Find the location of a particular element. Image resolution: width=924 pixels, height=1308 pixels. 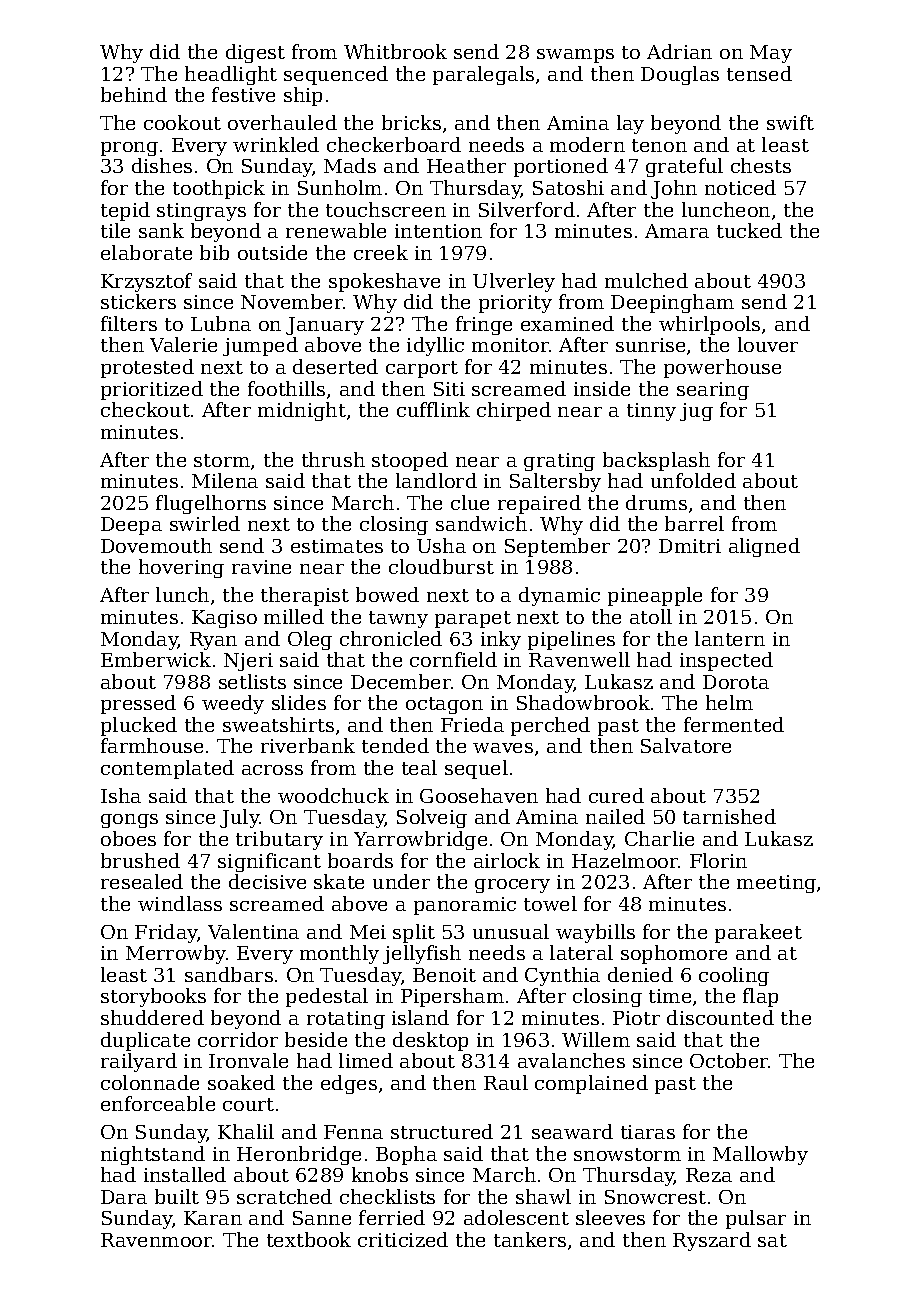

Heather is located at coordinates (466, 165).
